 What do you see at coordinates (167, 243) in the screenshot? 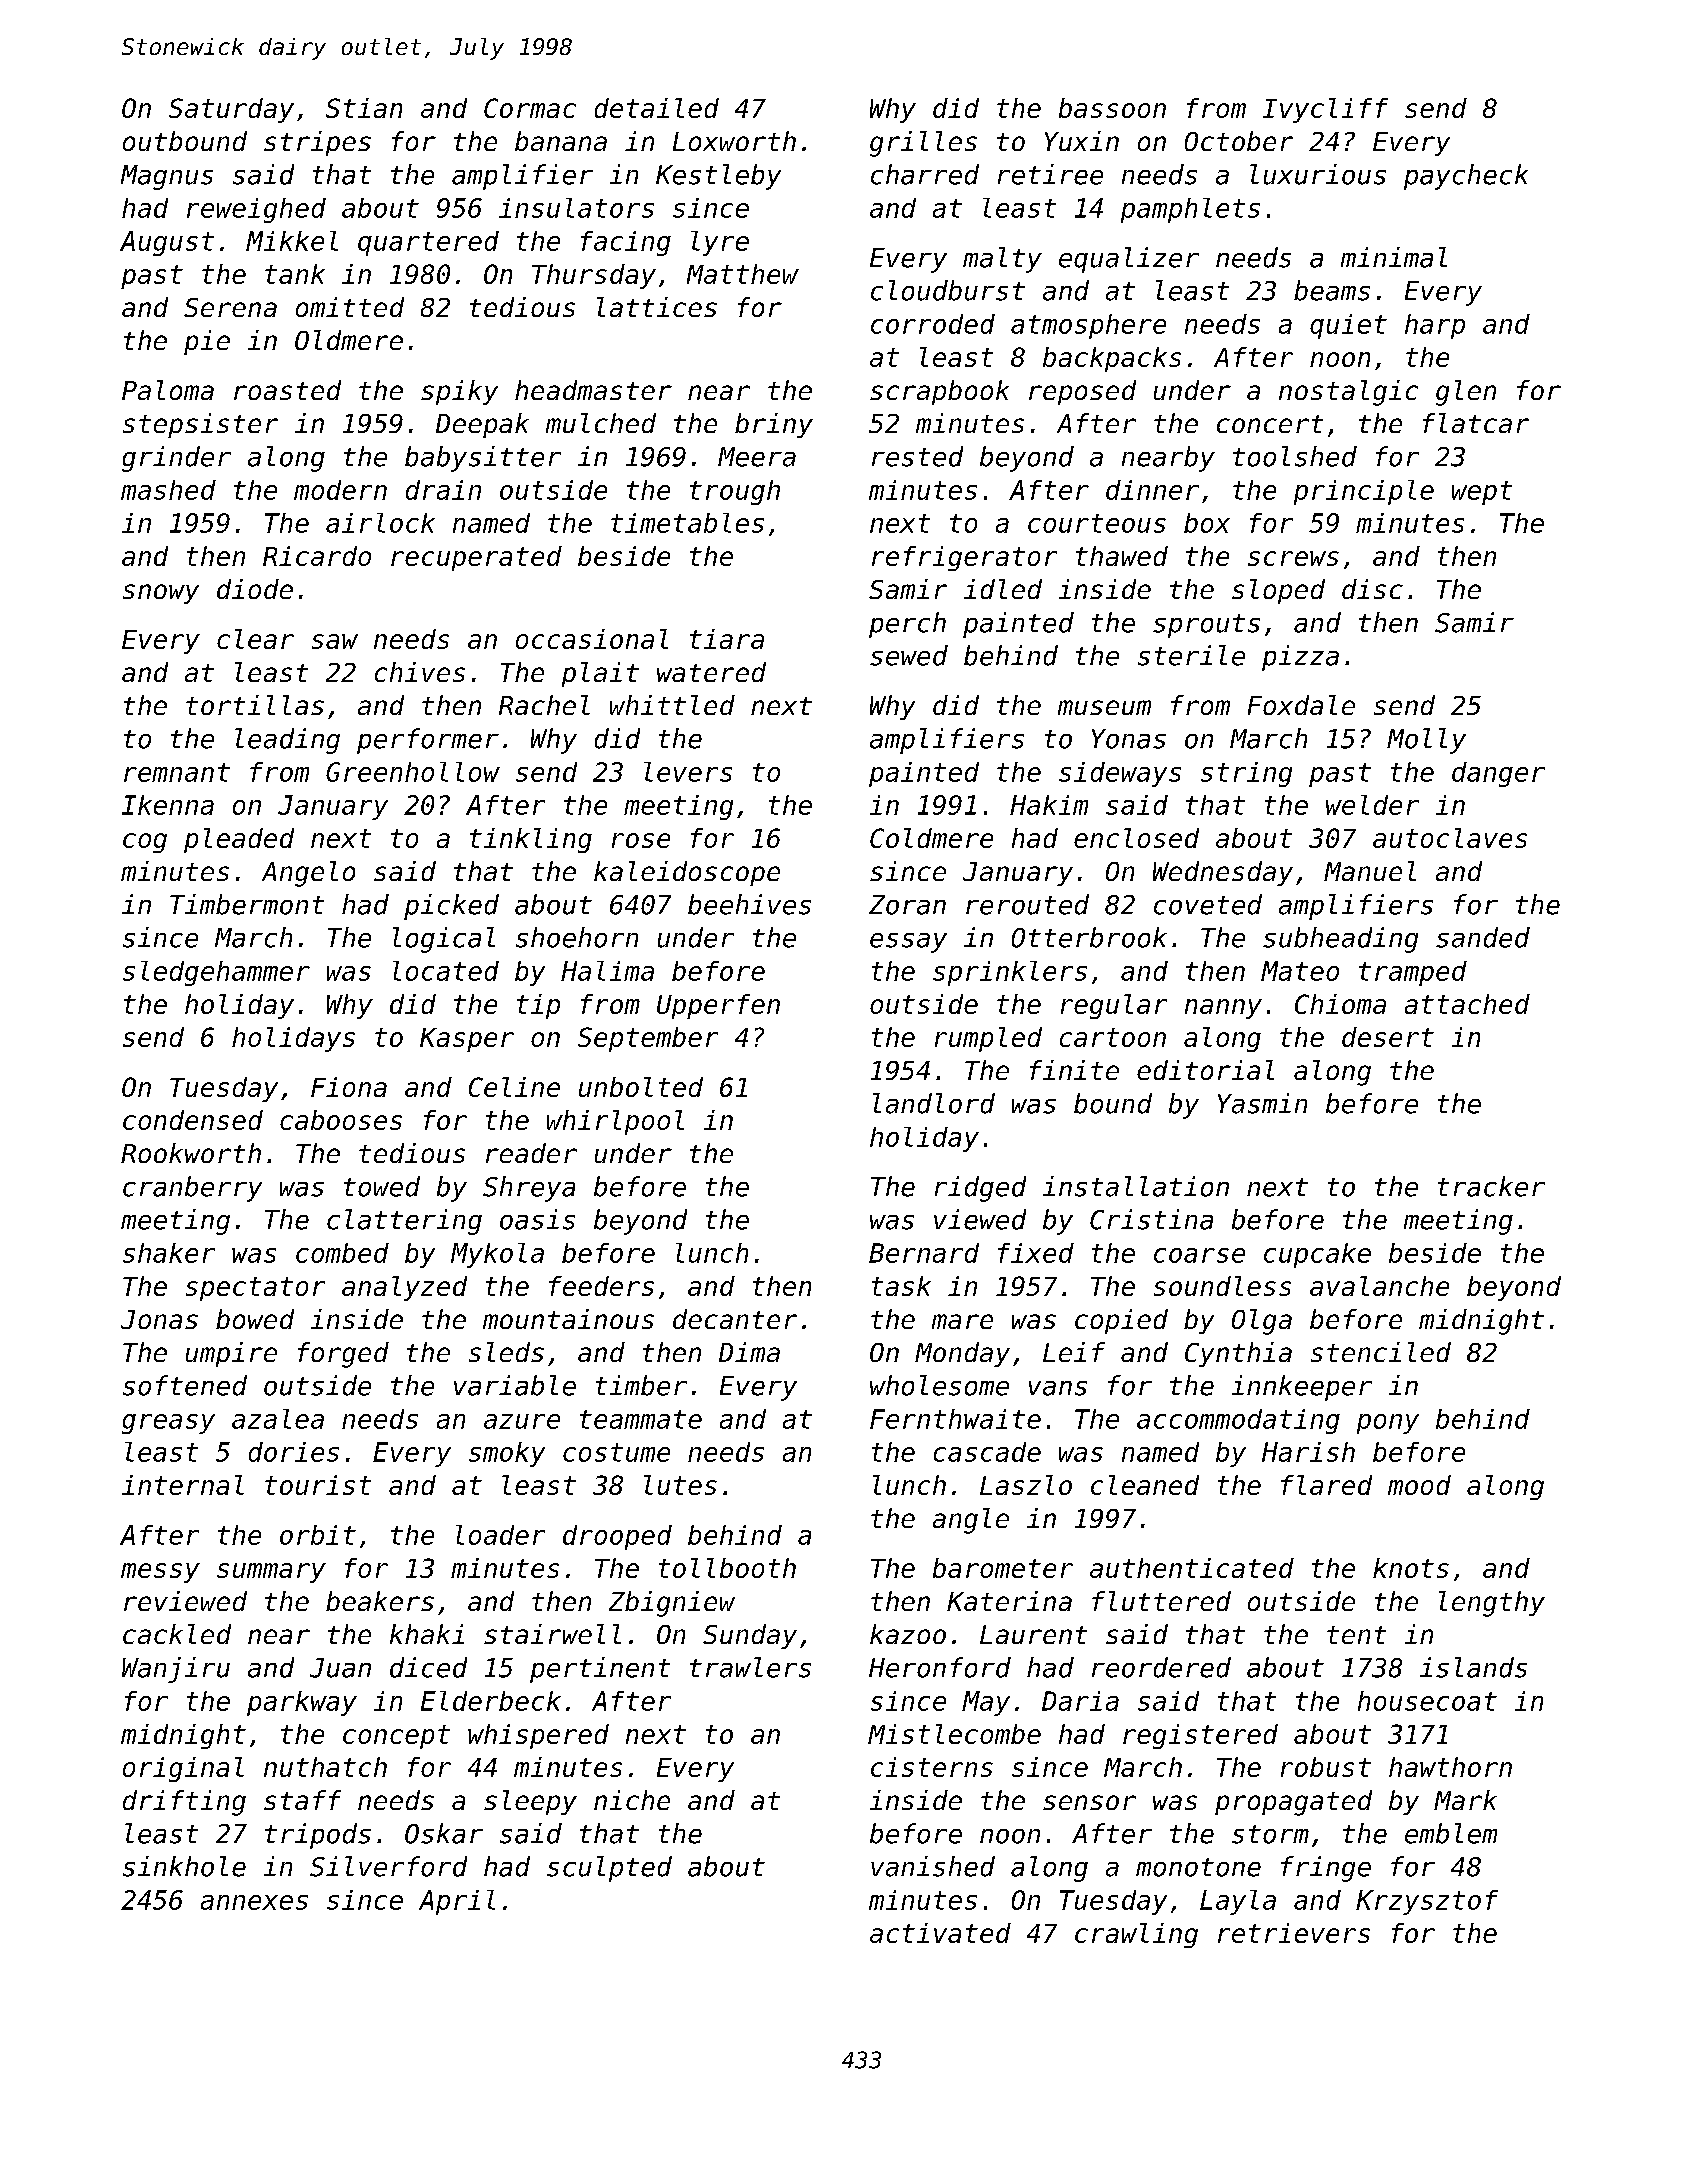
I see `August` at bounding box center [167, 243].
